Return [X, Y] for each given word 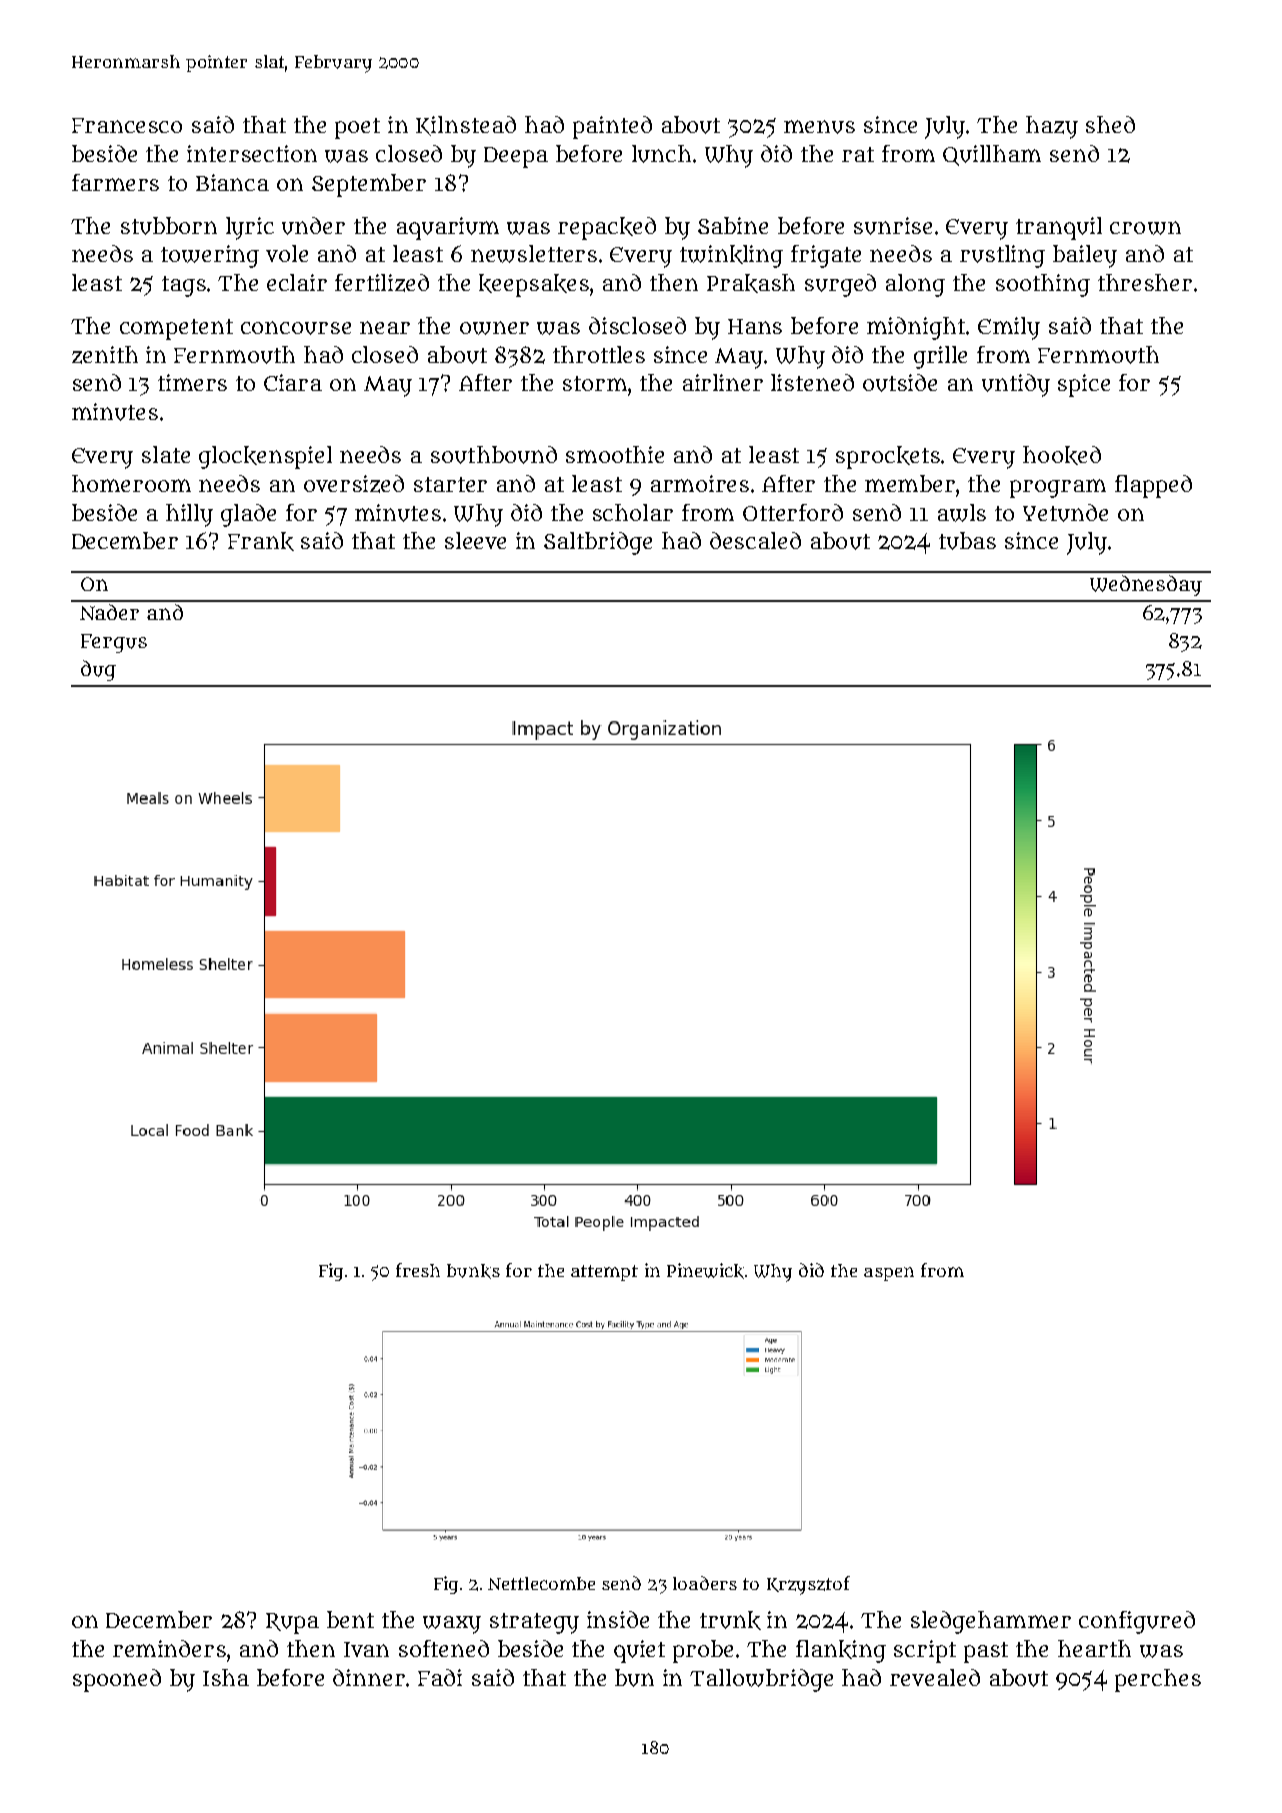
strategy [534, 1623]
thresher [1145, 282]
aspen [889, 1274]
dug [98, 670]
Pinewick [705, 1271]
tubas [967, 541]
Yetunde [1065, 513]
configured [1137, 1622]
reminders [169, 1648]
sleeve [475, 540]
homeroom [131, 483]
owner [494, 328]
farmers [115, 182]
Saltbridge [598, 543]
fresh [418, 1270]
